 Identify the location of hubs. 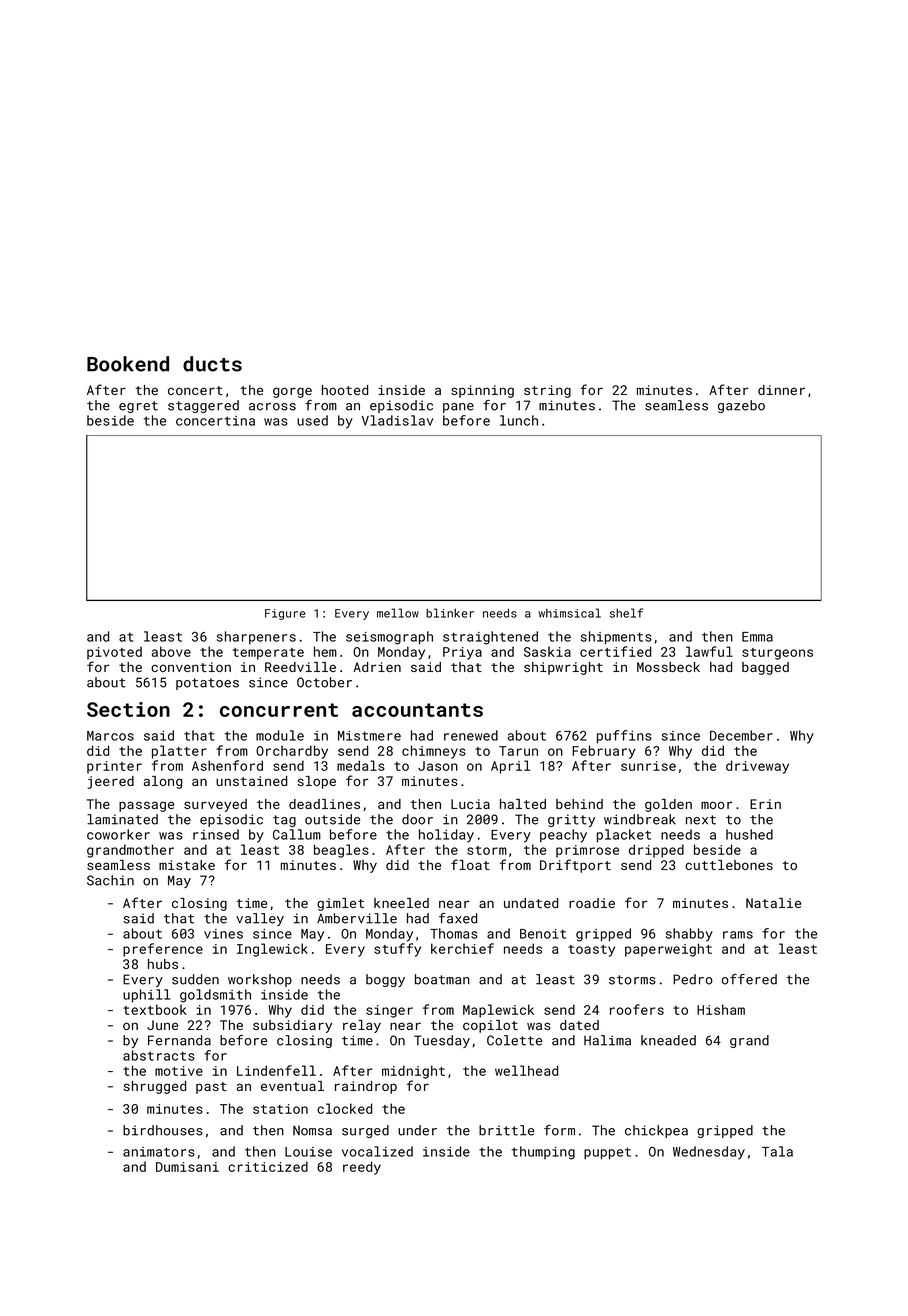
(163, 964).
